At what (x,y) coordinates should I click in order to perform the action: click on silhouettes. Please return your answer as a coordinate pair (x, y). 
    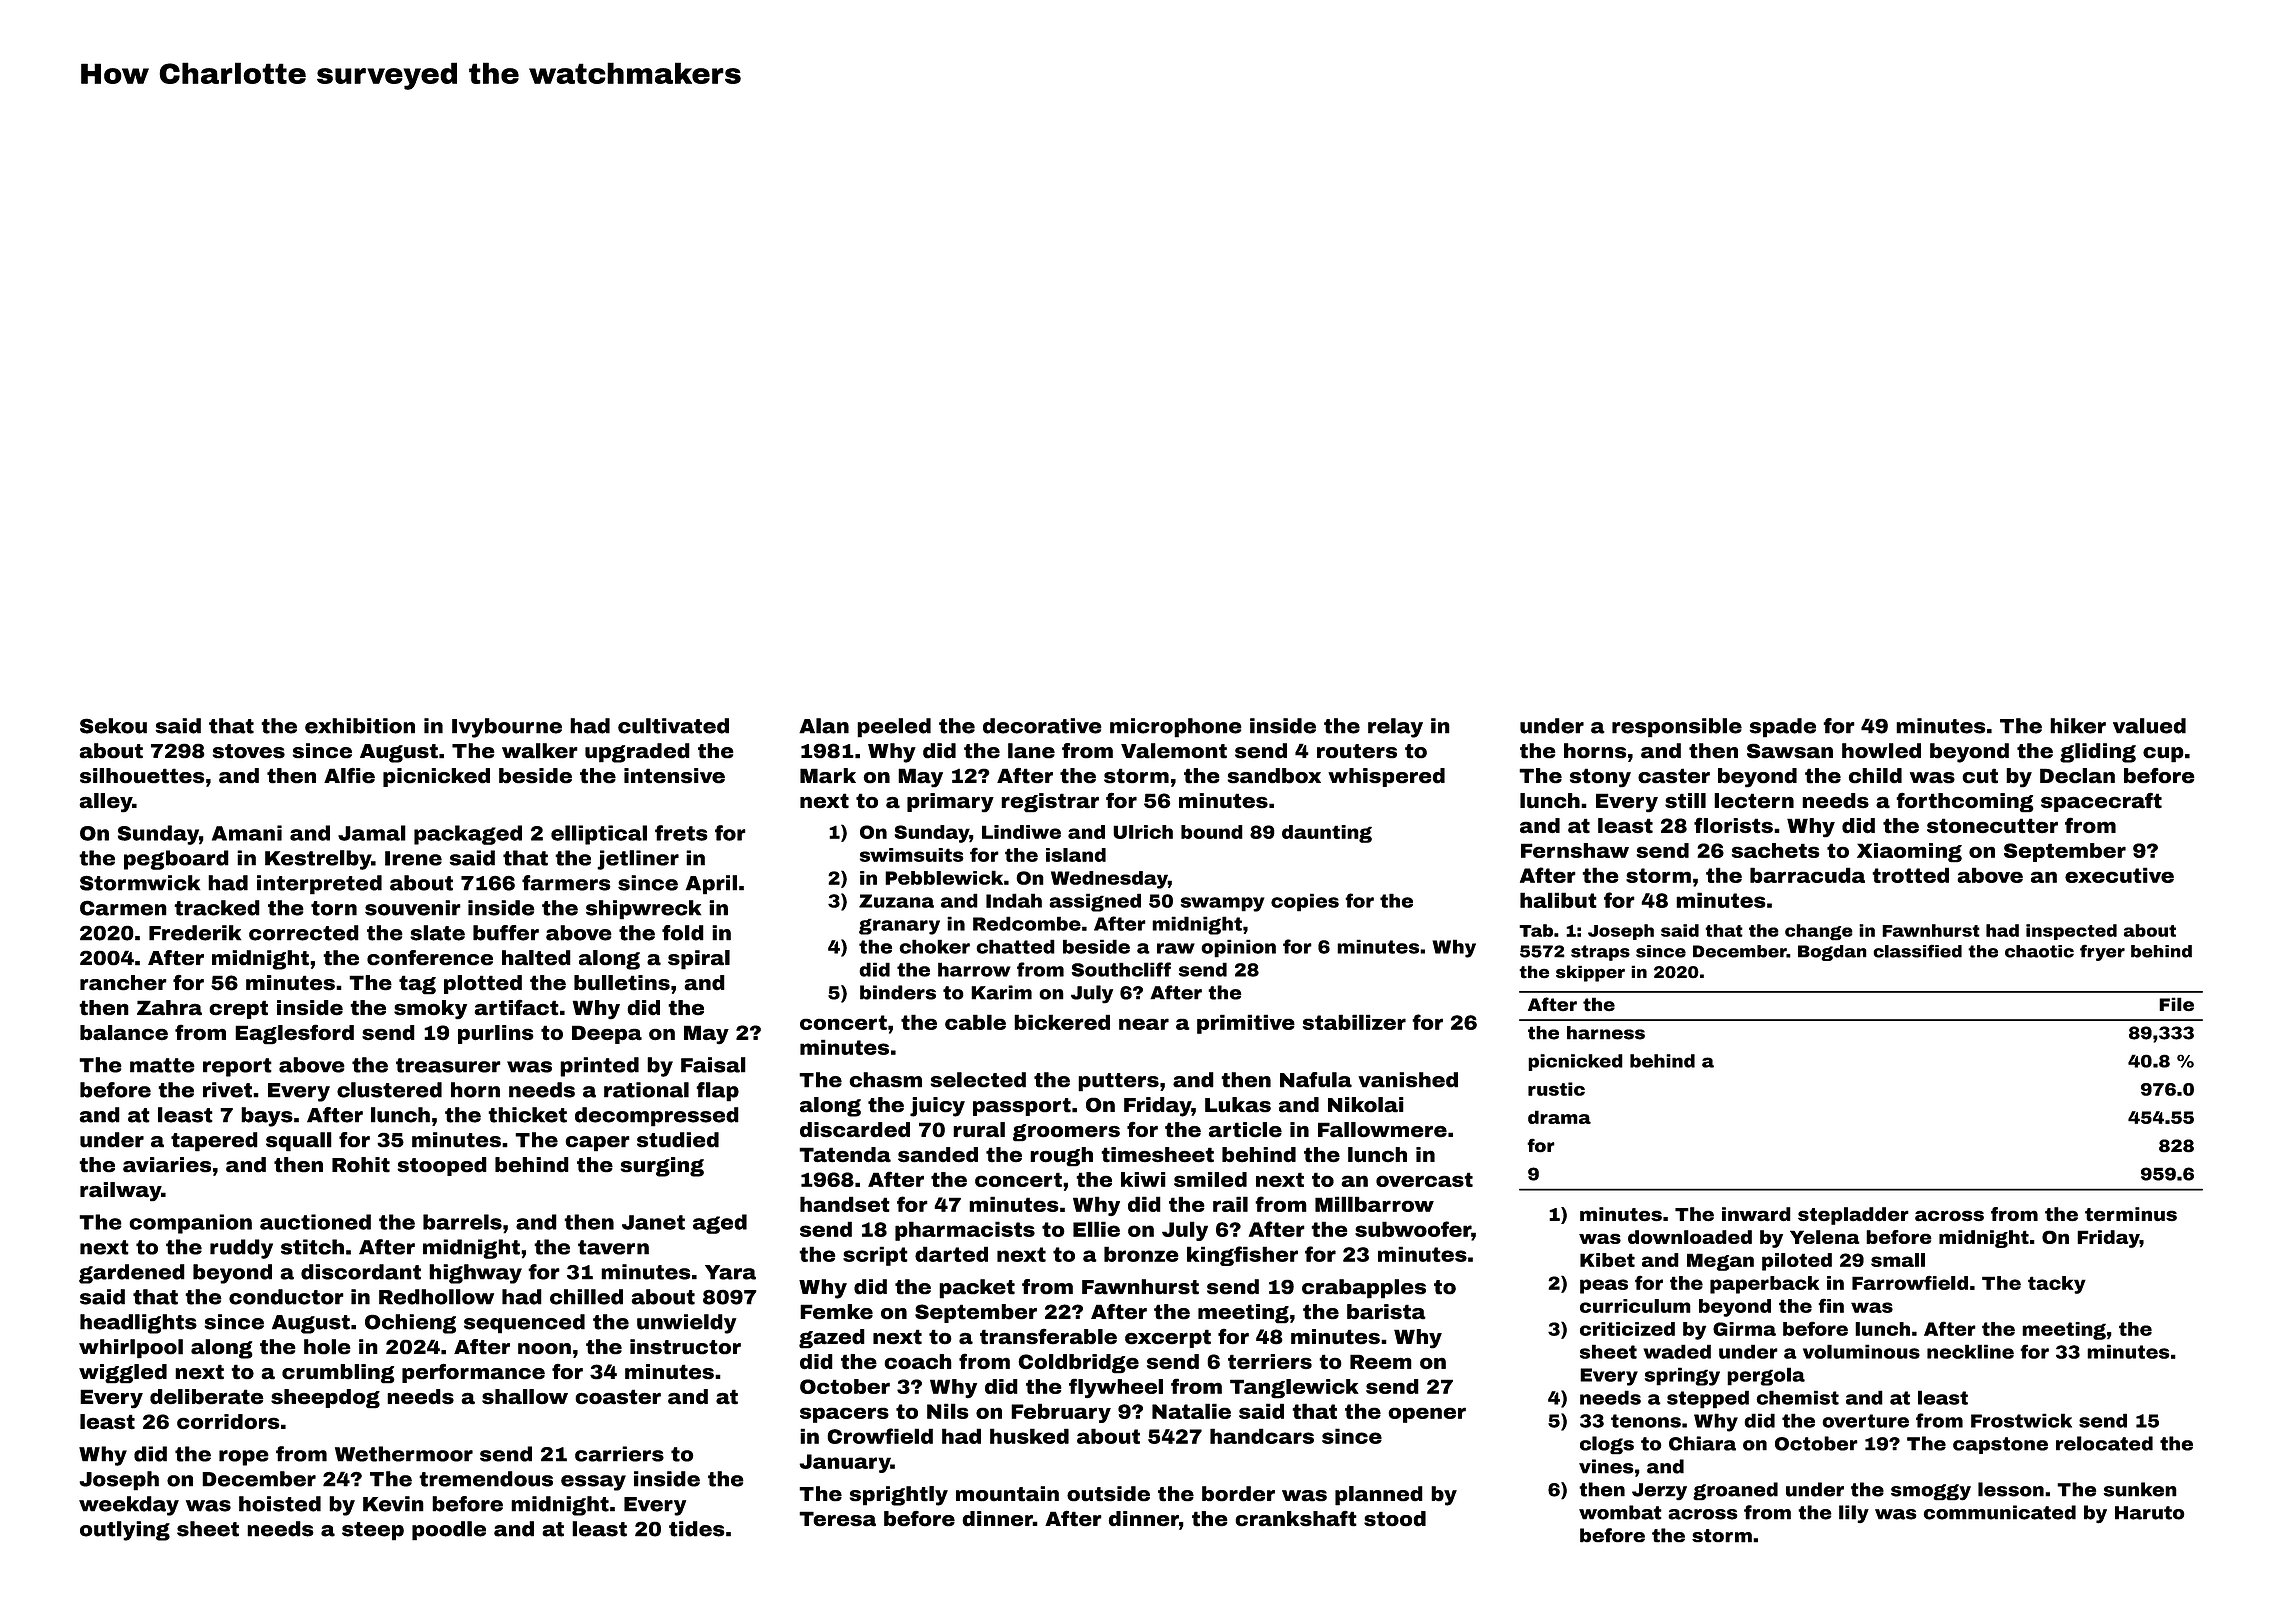
    Looking at the image, I should click on (142, 776).
